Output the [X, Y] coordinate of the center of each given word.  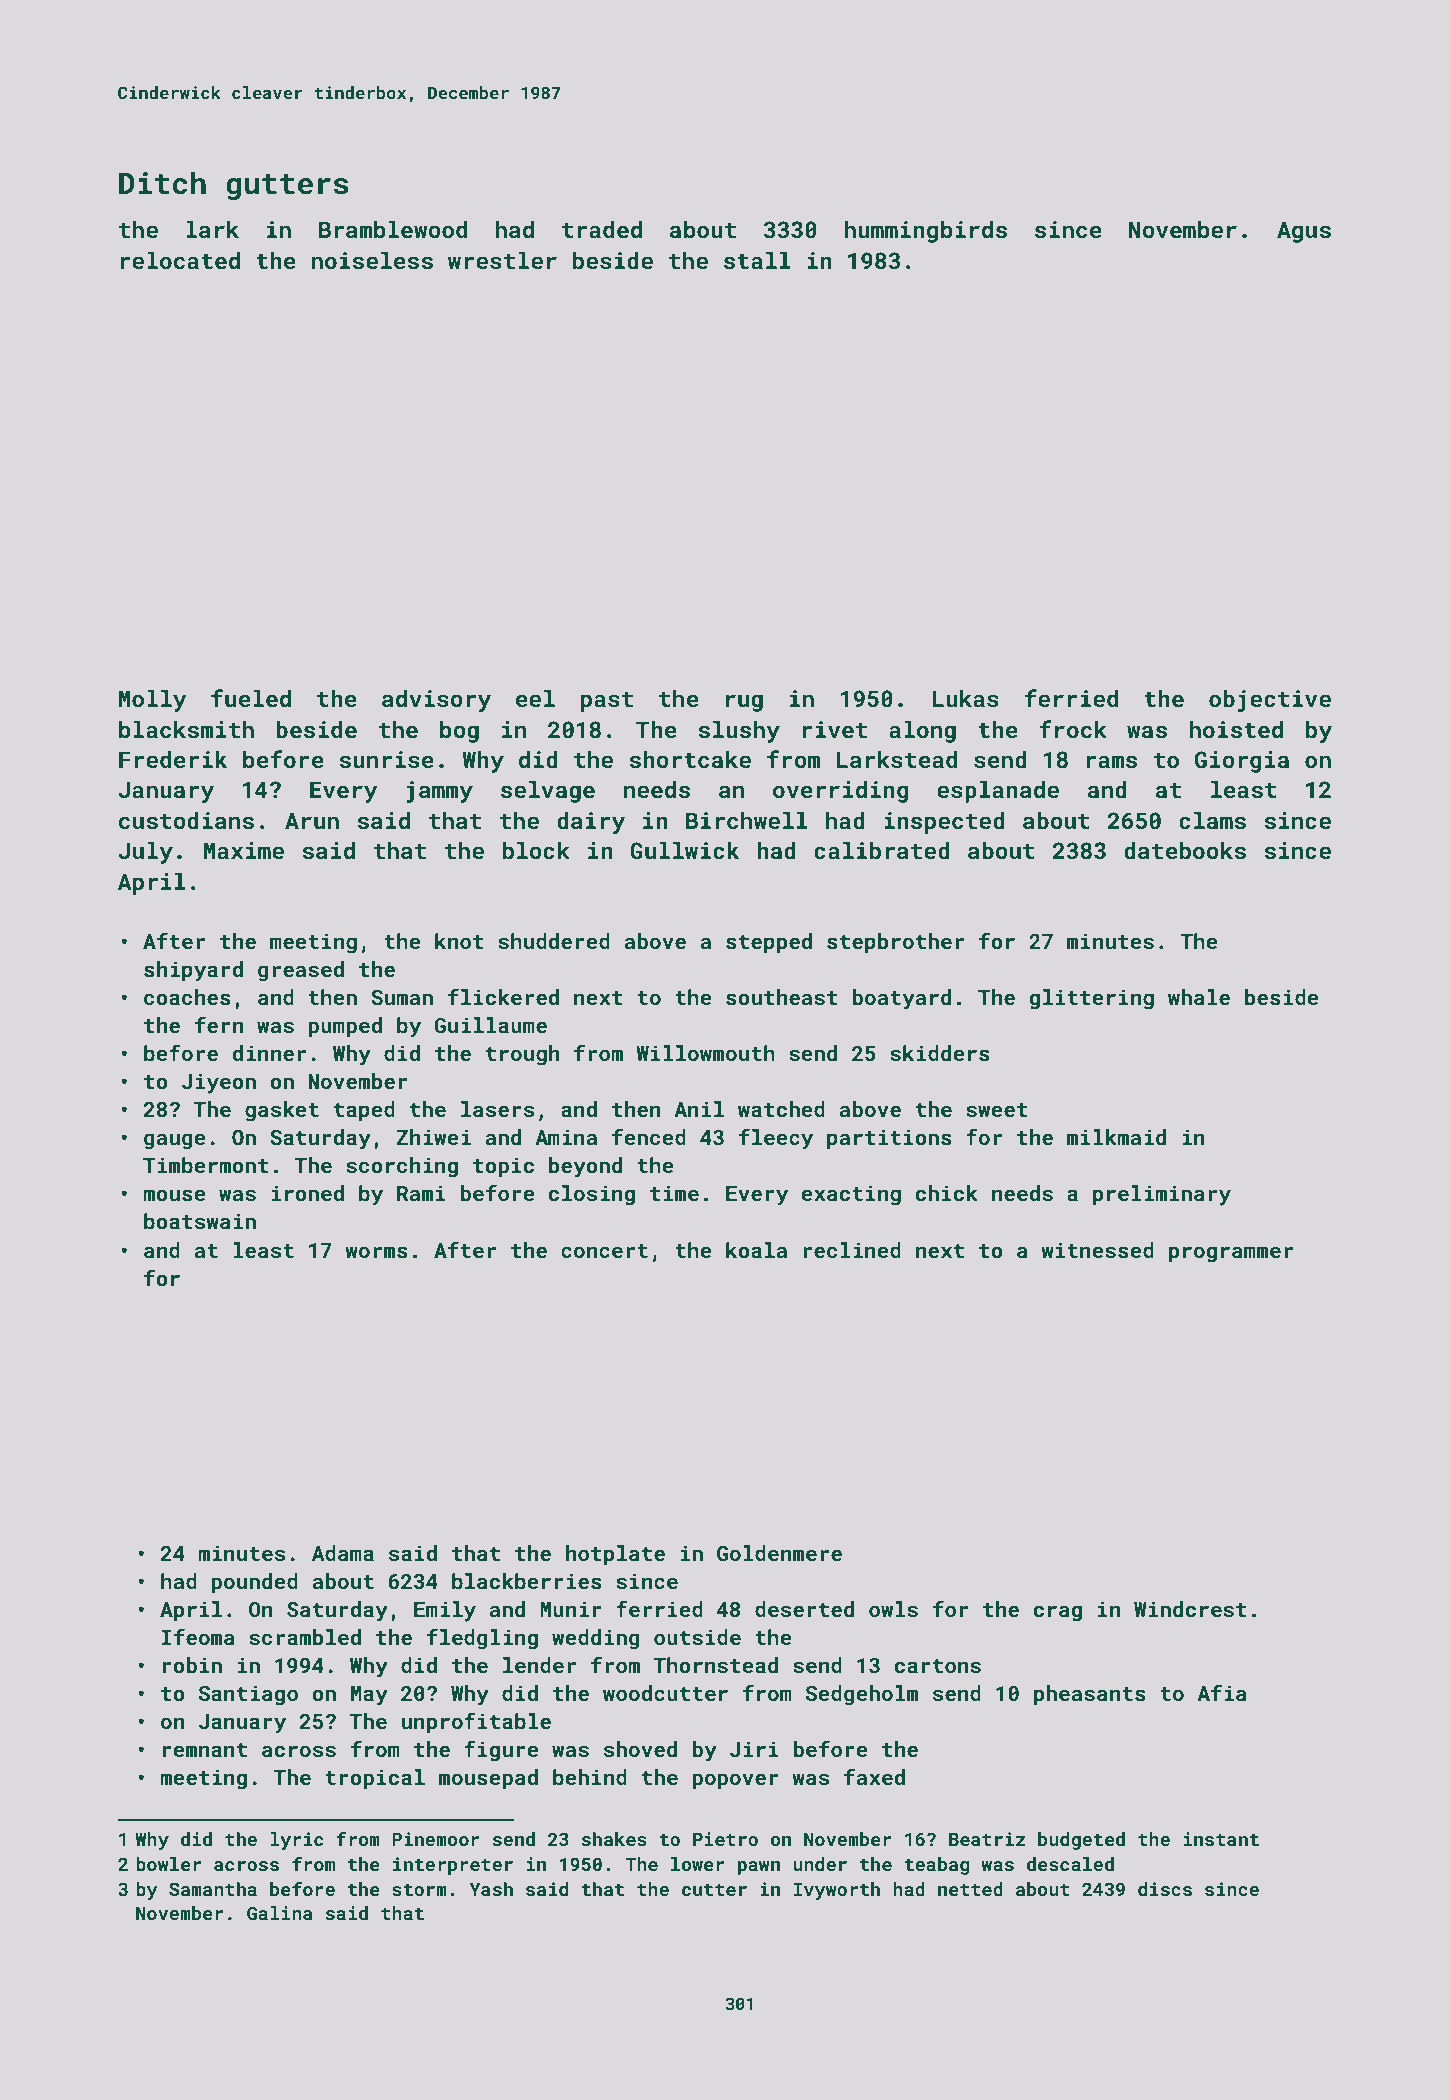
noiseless [372, 260]
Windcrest [1190, 1609]
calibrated [882, 850]
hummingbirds [926, 232]
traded [602, 229]
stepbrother [895, 943]
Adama [343, 1553]
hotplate [615, 1555]
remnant [205, 1750]
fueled [251, 698]
